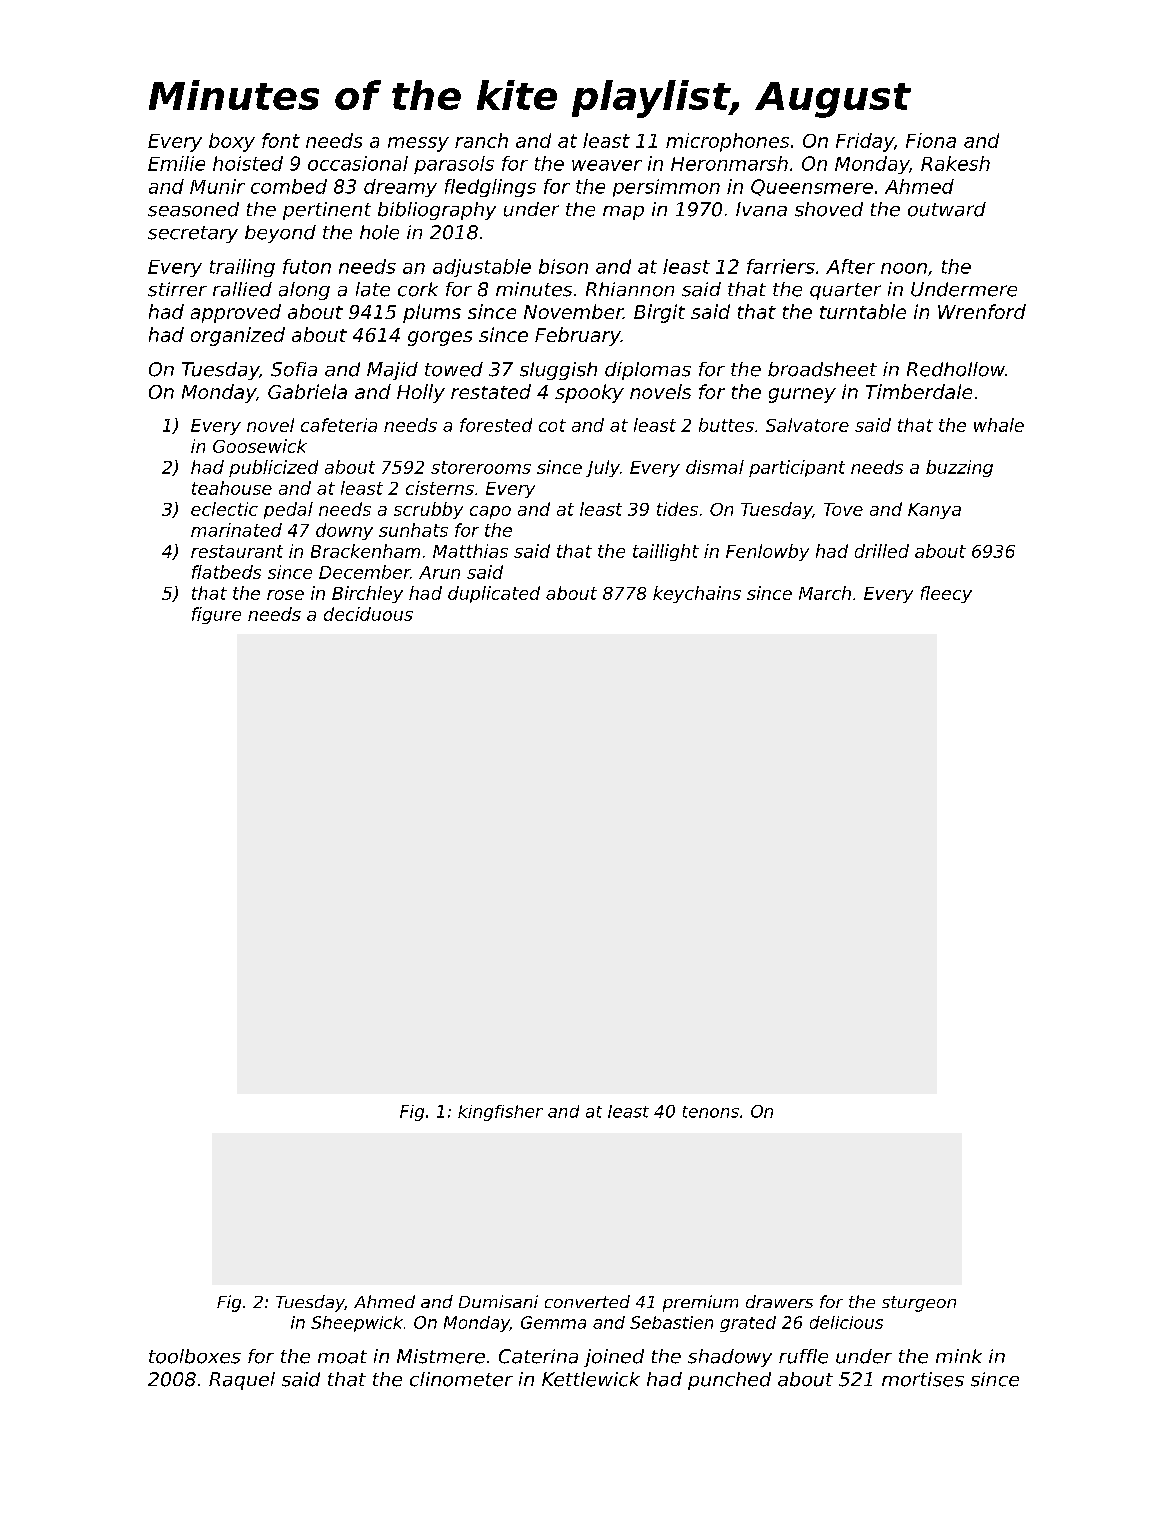 This image has height=1520, width=1174. I want to click on tenons, so click(711, 1112).
